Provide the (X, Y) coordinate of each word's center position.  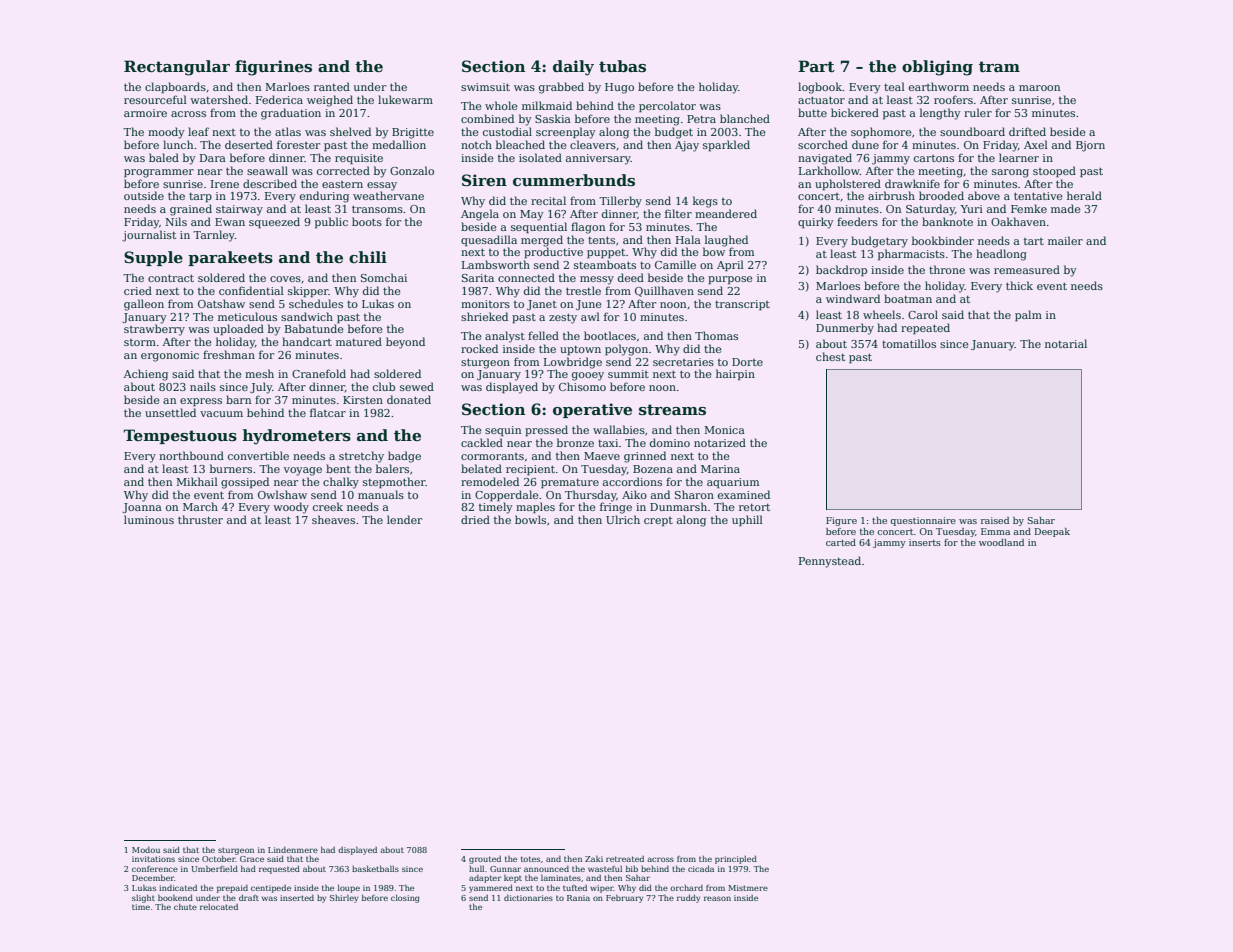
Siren (484, 180)
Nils (176, 221)
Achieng (146, 375)
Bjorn (1090, 146)
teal (894, 86)
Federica (279, 99)
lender (404, 519)
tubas (622, 66)
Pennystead (830, 562)
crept (658, 522)
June (589, 305)
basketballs (375, 868)
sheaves (333, 519)
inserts (925, 542)
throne (947, 269)
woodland (1001, 542)
